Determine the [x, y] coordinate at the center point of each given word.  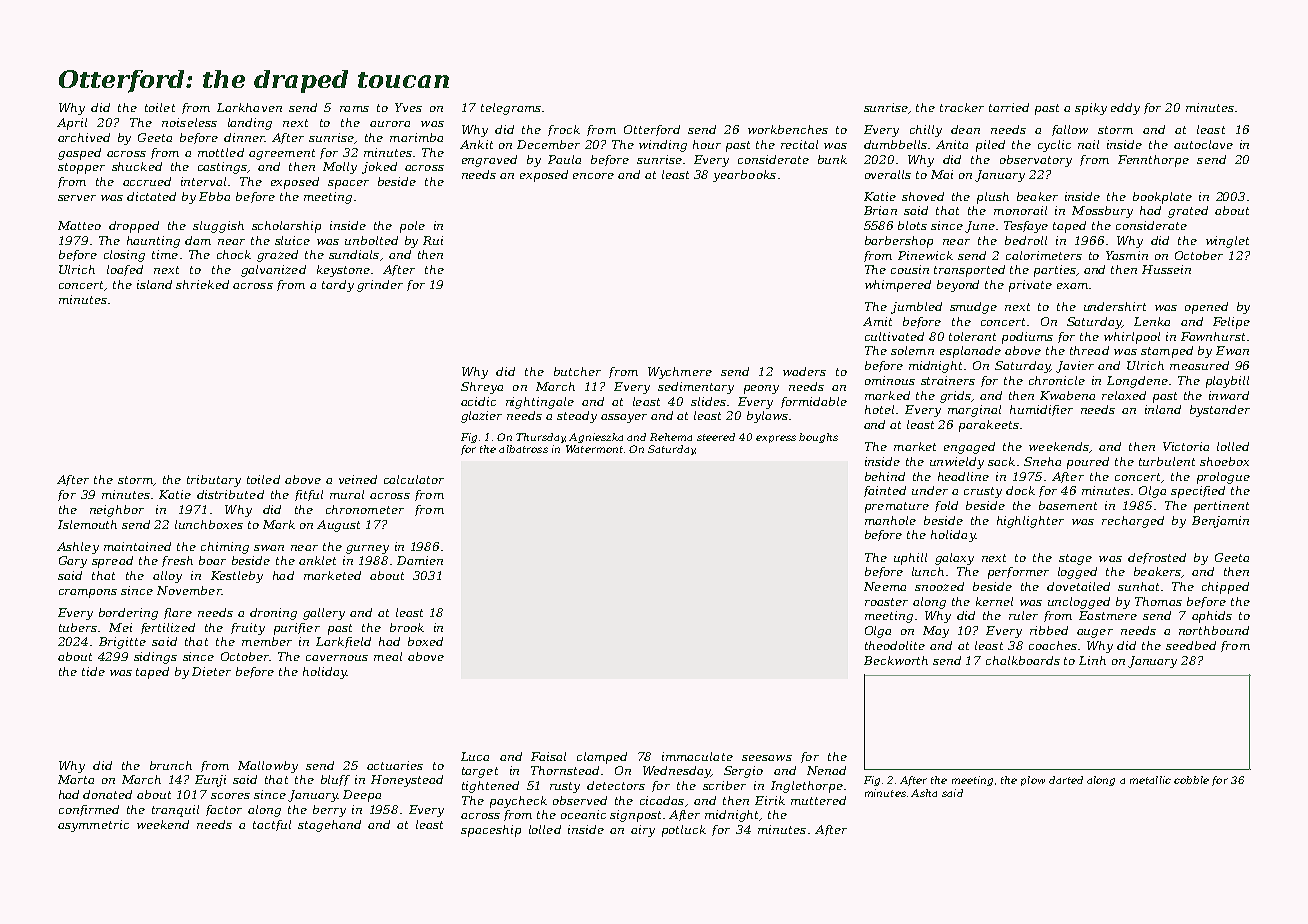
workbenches [788, 129]
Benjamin [1220, 522]
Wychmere [680, 373]
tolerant [972, 336]
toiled [263, 479]
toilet [160, 107]
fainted [885, 491]
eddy [1125, 109]
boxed [425, 641]
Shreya [482, 388]
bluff [335, 780]
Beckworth [896, 660]
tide [93, 671]
